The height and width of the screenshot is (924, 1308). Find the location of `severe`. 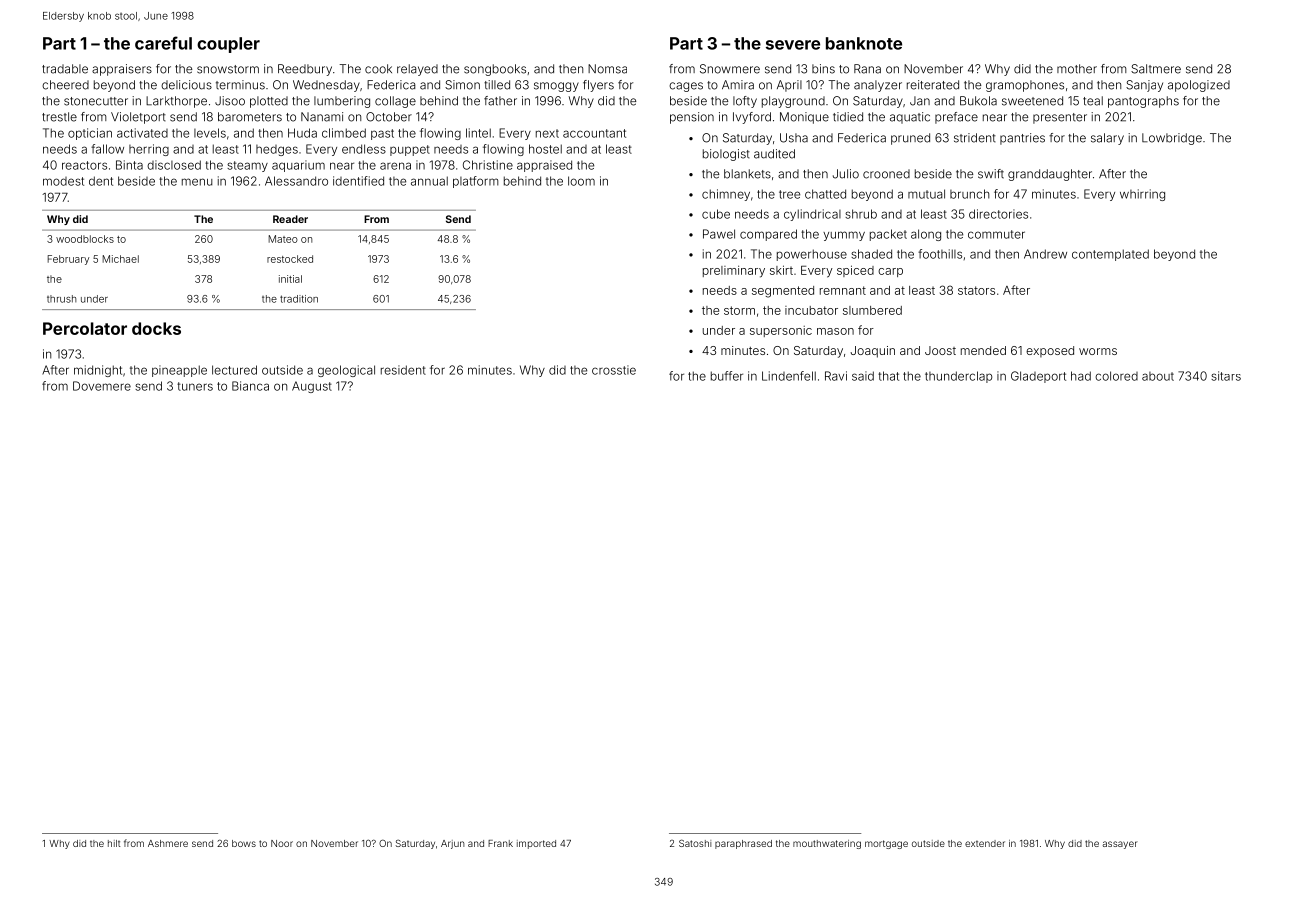

severe is located at coordinates (793, 45).
